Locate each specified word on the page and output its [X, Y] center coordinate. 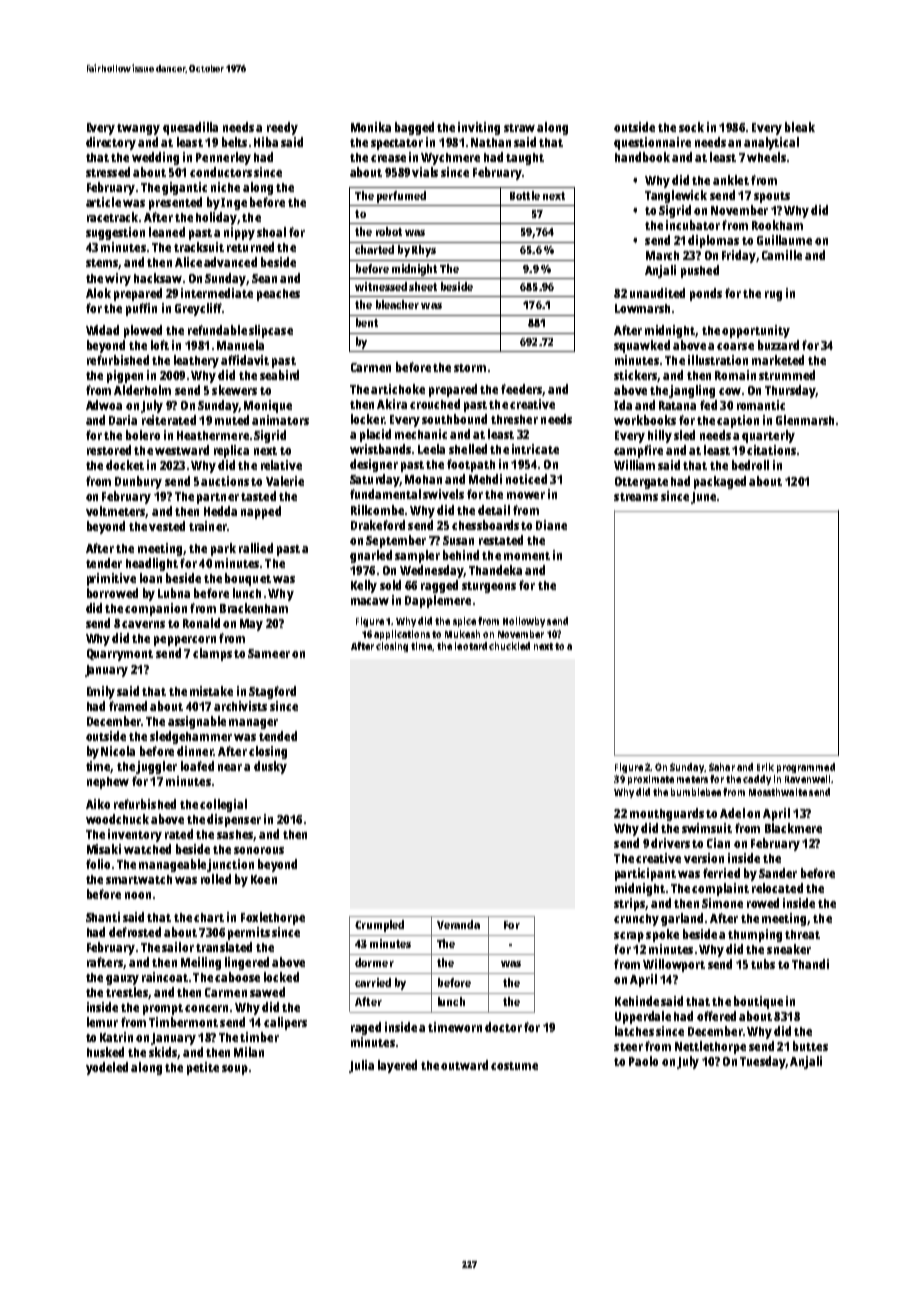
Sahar [722, 767]
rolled [216, 879]
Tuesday [762, 1062]
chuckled [509, 646]
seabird [279, 375]
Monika [371, 127]
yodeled [107, 1068]
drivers [670, 843]
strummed [787, 375]
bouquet [248, 579]
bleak [800, 127]
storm [470, 368]
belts [234, 142]
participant [645, 874]
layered [397, 1066]
